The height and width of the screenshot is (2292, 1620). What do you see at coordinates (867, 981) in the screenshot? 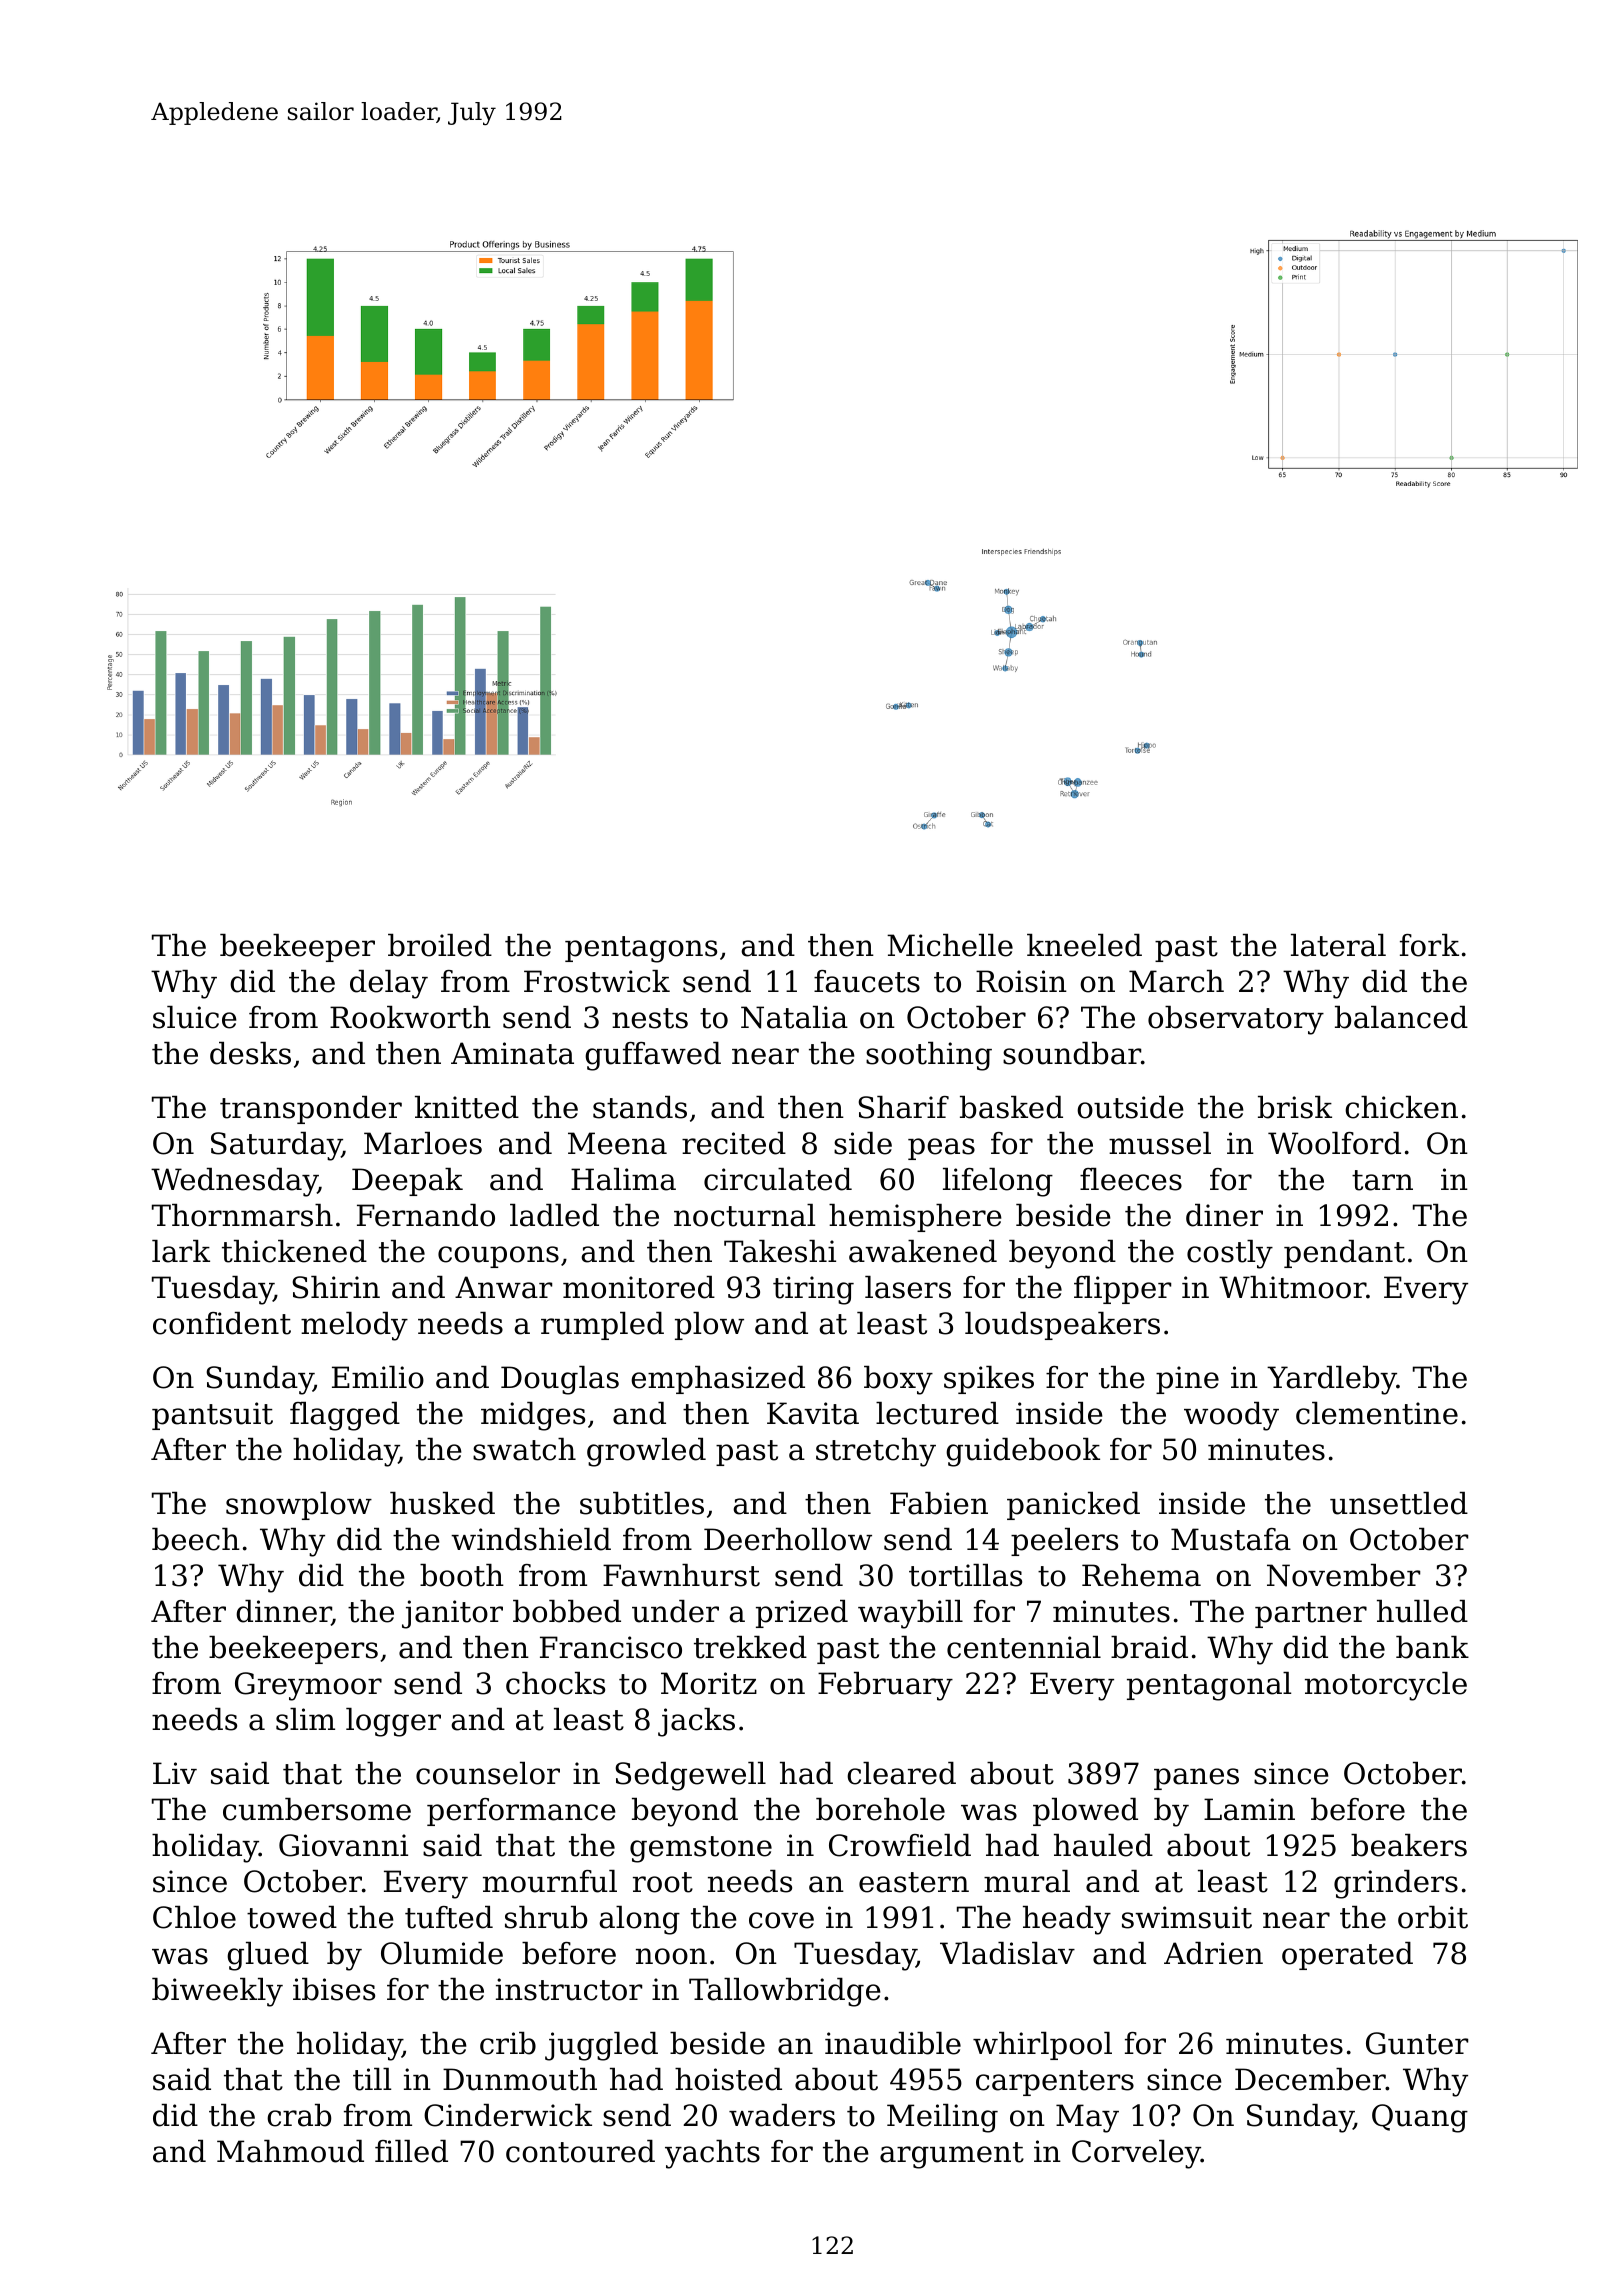
I see `faucets` at bounding box center [867, 981].
